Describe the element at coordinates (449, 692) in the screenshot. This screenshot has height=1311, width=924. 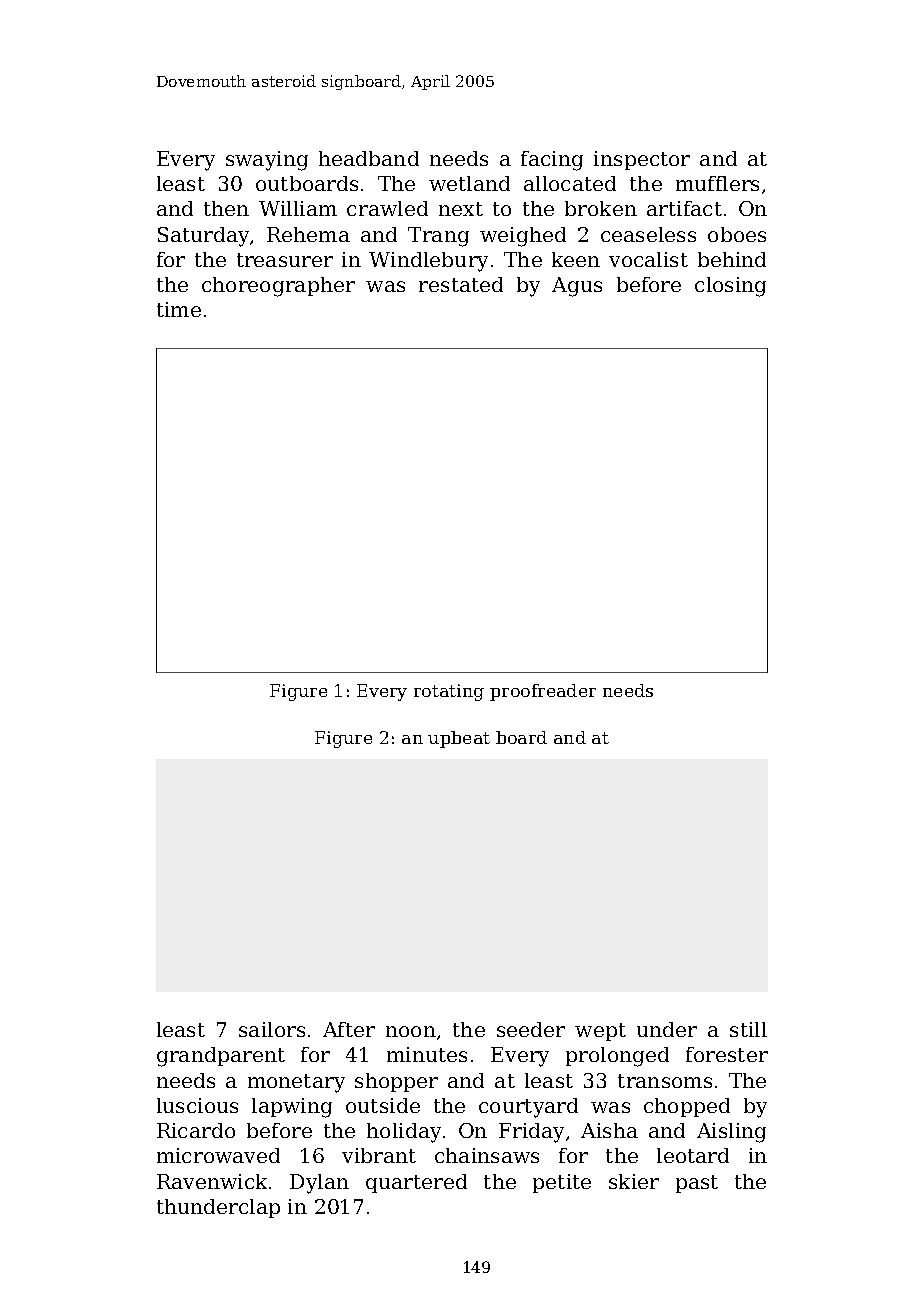
I see `rotating` at that location.
